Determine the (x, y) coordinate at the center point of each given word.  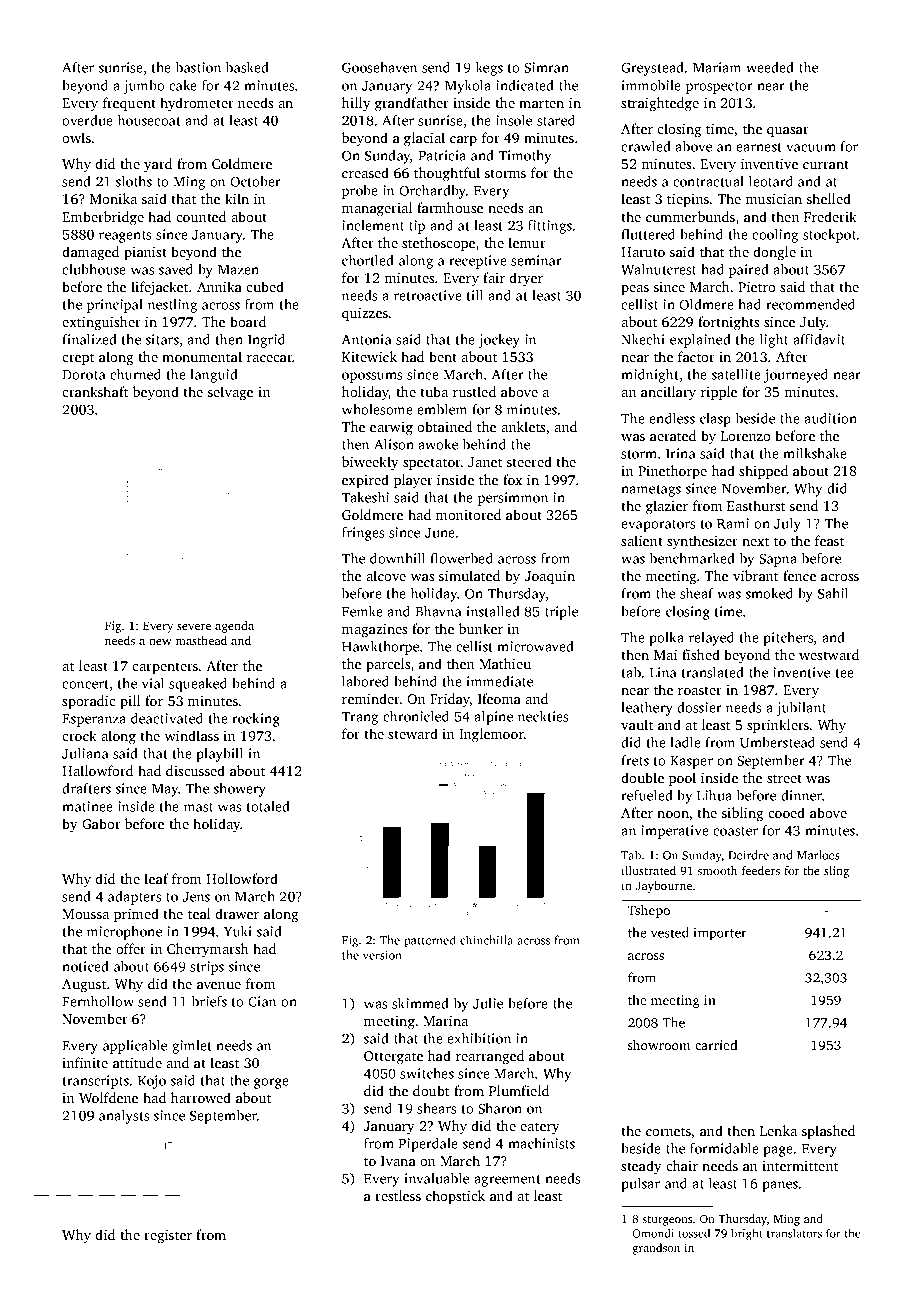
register (168, 1237)
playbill (219, 755)
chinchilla (486, 940)
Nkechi (643, 339)
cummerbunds (690, 216)
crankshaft (95, 391)
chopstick (455, 1197)
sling (836, 872)
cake (183, 85)
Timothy (524, 157)
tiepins (688, 200)
